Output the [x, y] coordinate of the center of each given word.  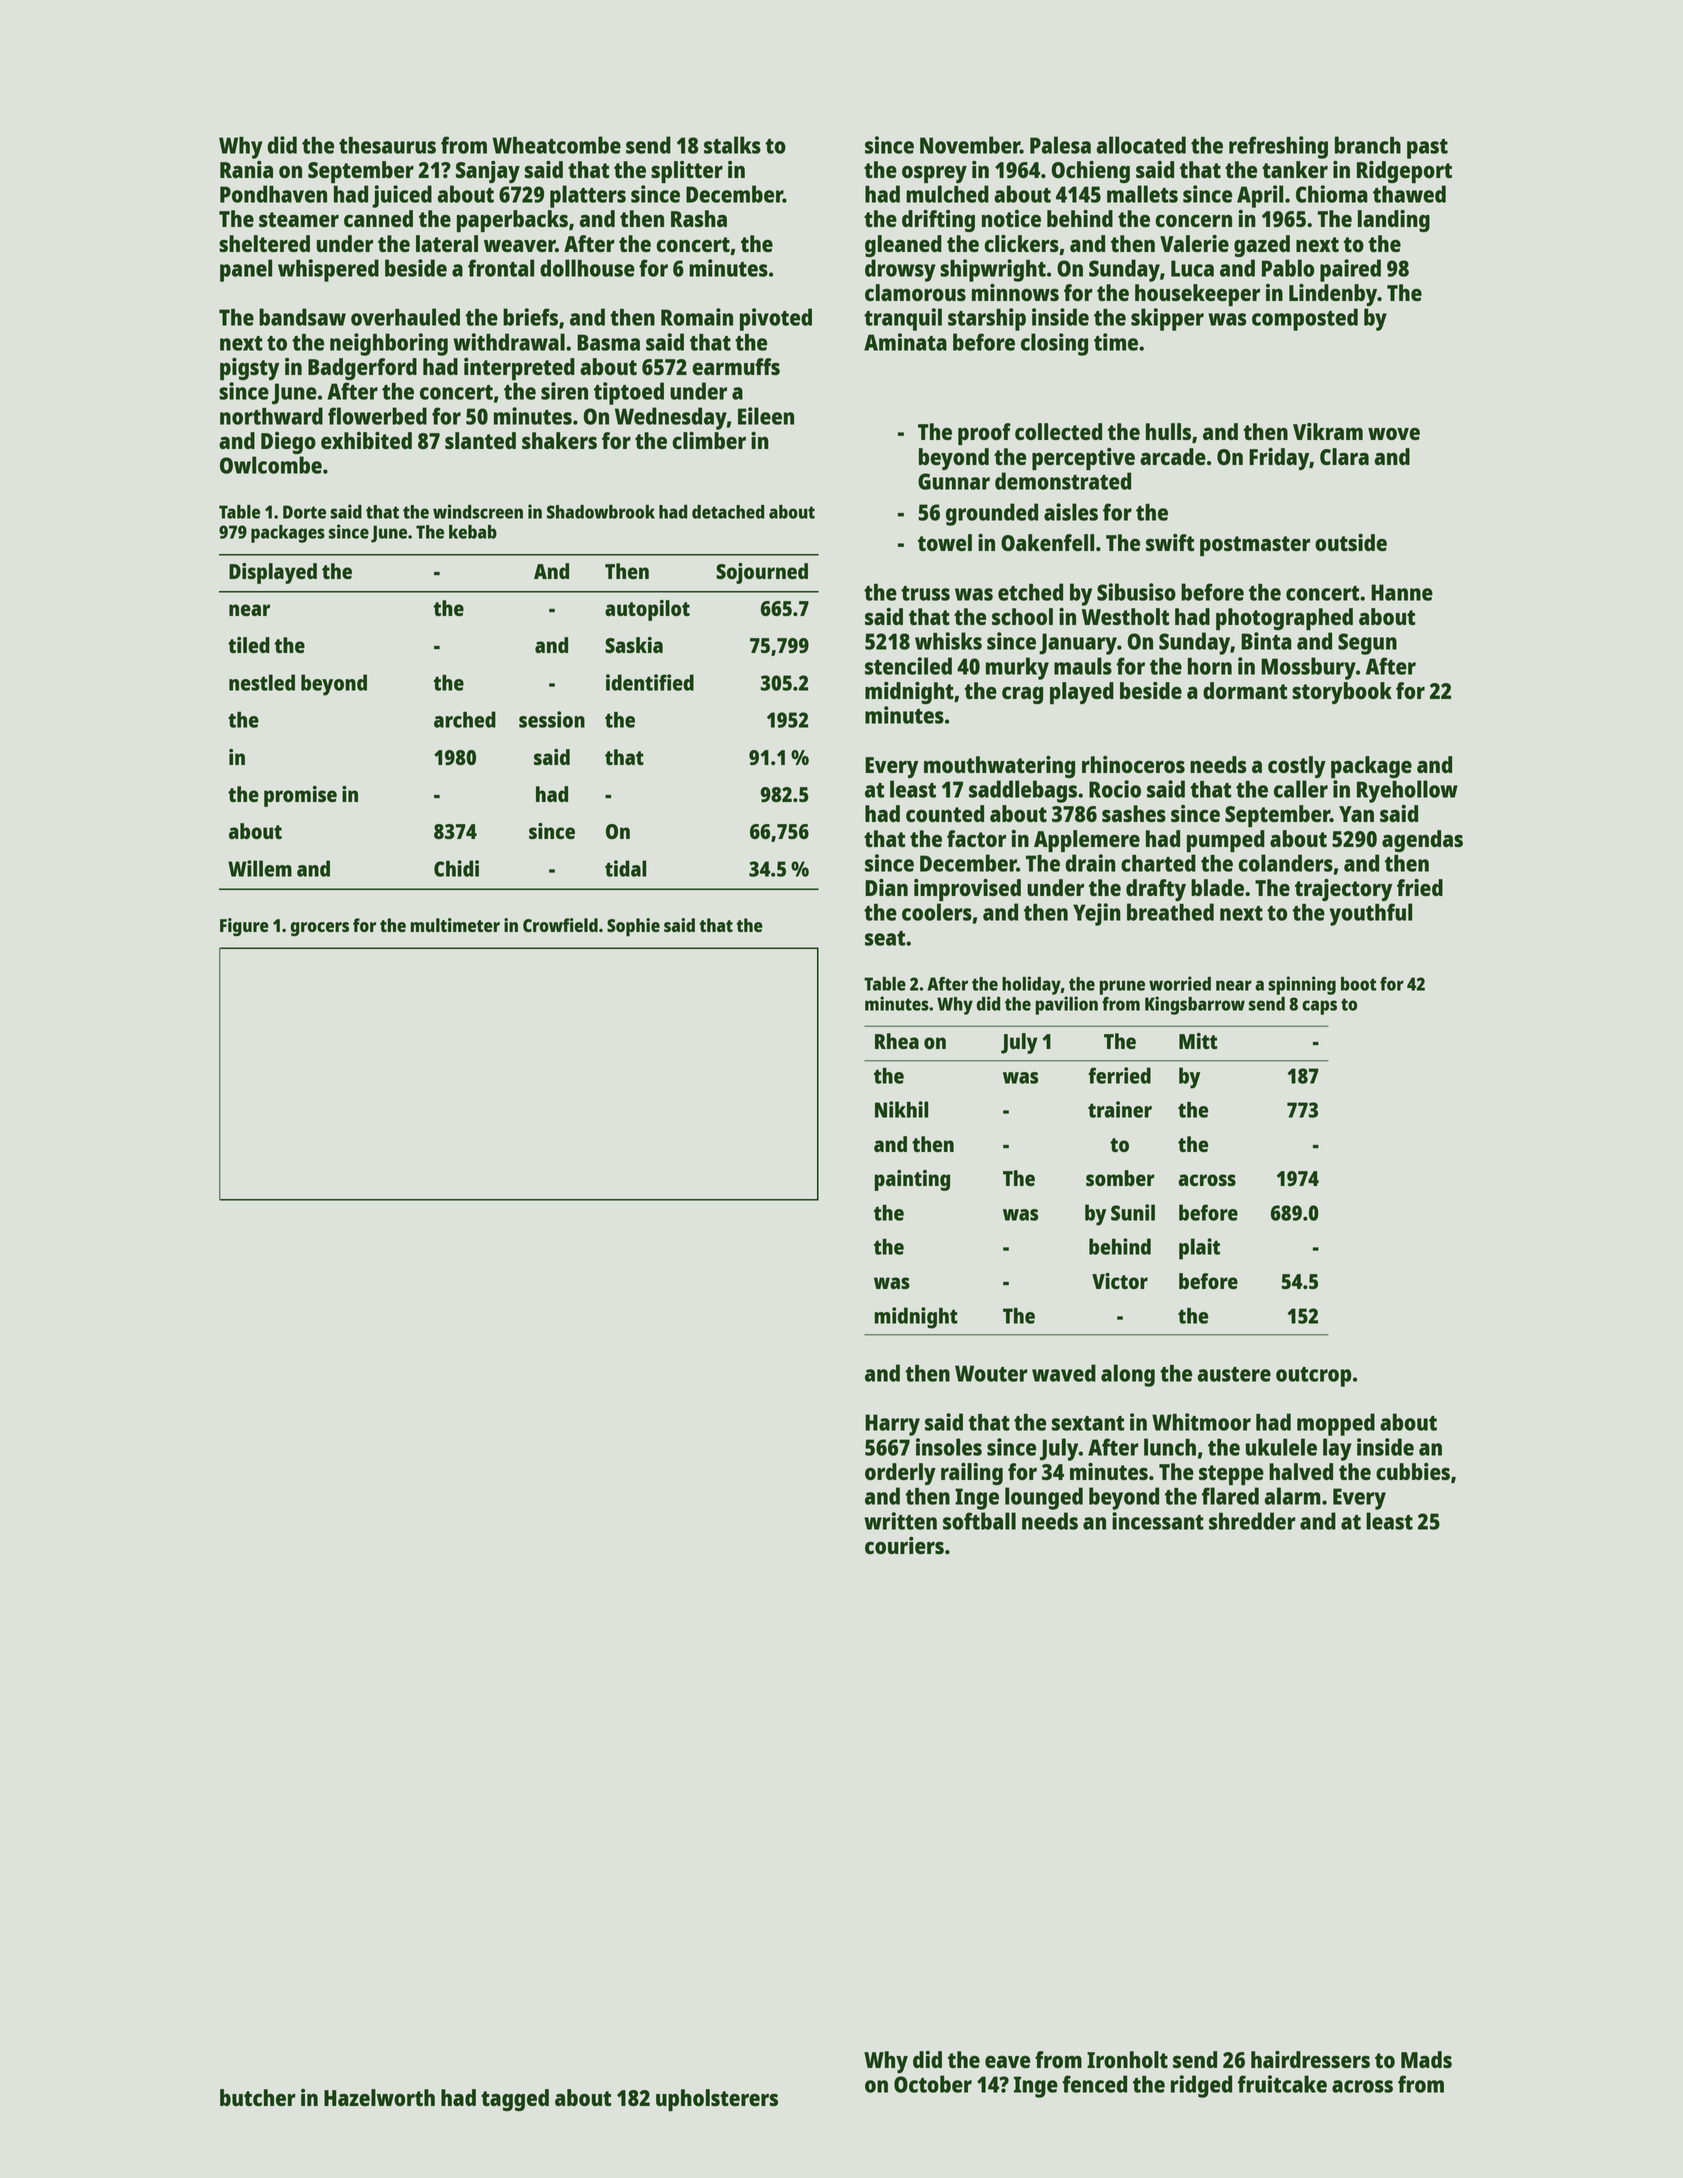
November [970, 145]
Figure [244, 927]
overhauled [405, 317]
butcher [258, 2097]
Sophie [633, 927]
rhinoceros [1133, 764]
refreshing [1278, 147]
